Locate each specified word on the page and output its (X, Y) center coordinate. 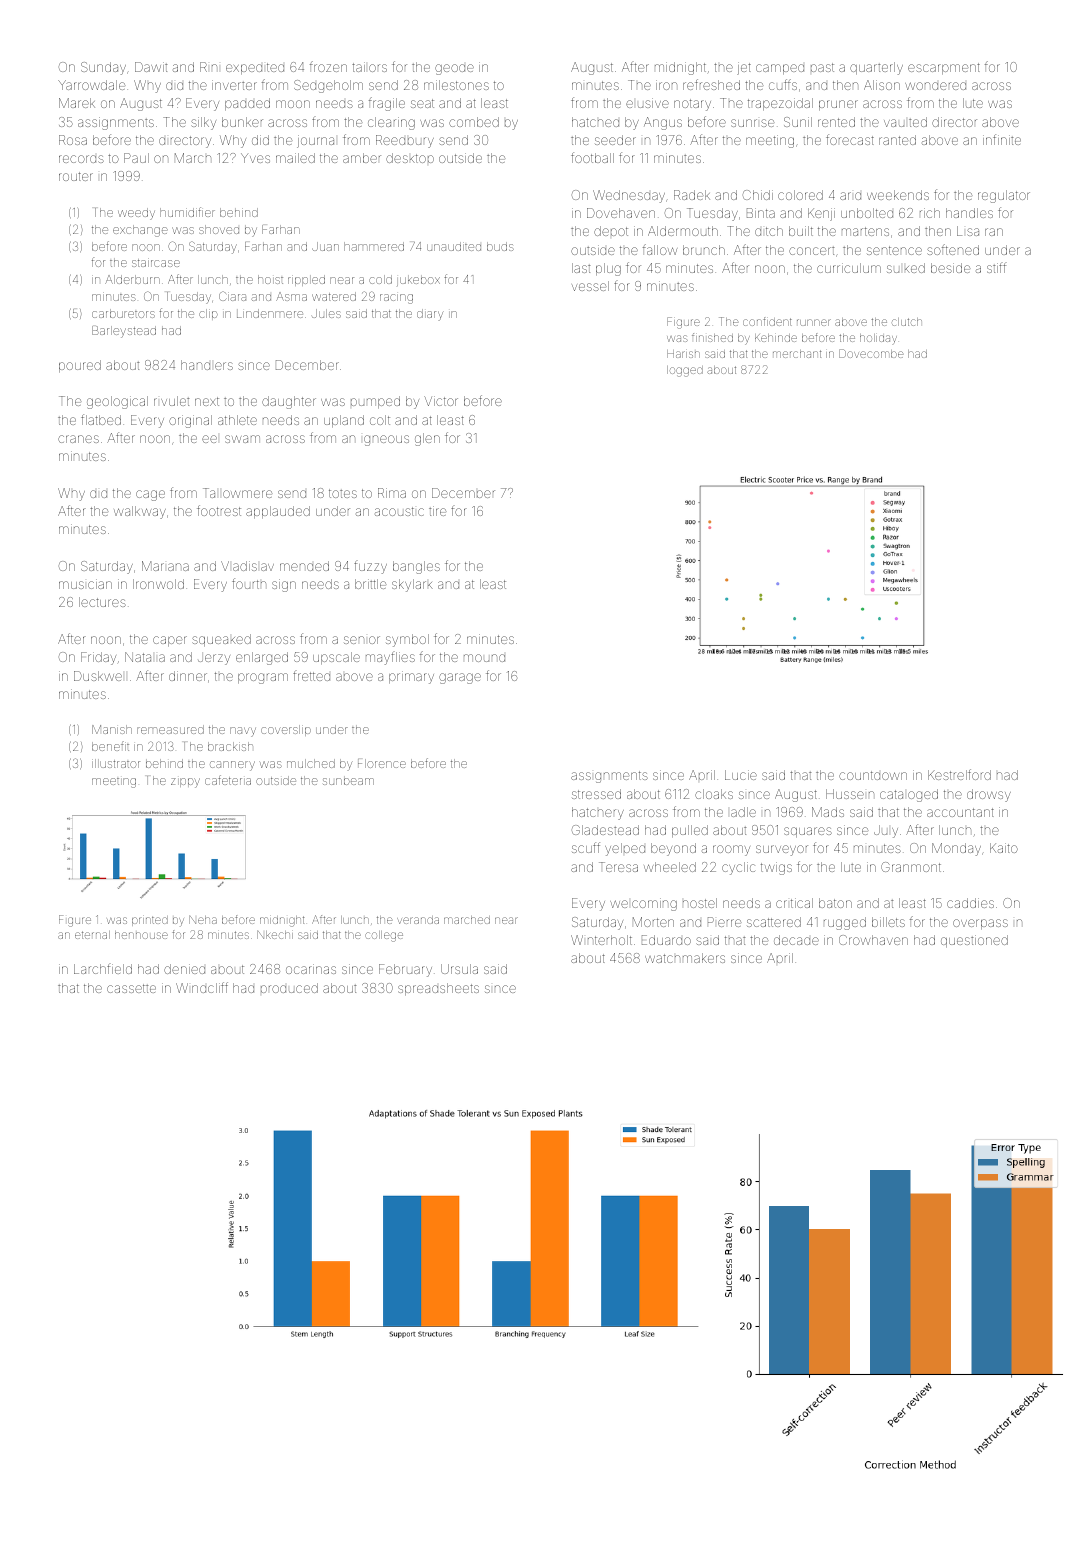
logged (685, 371)
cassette (131, 988)
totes (343, 493)
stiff (997, 267)
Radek (692, 195)
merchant (797, 354)
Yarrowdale (91, 85)
